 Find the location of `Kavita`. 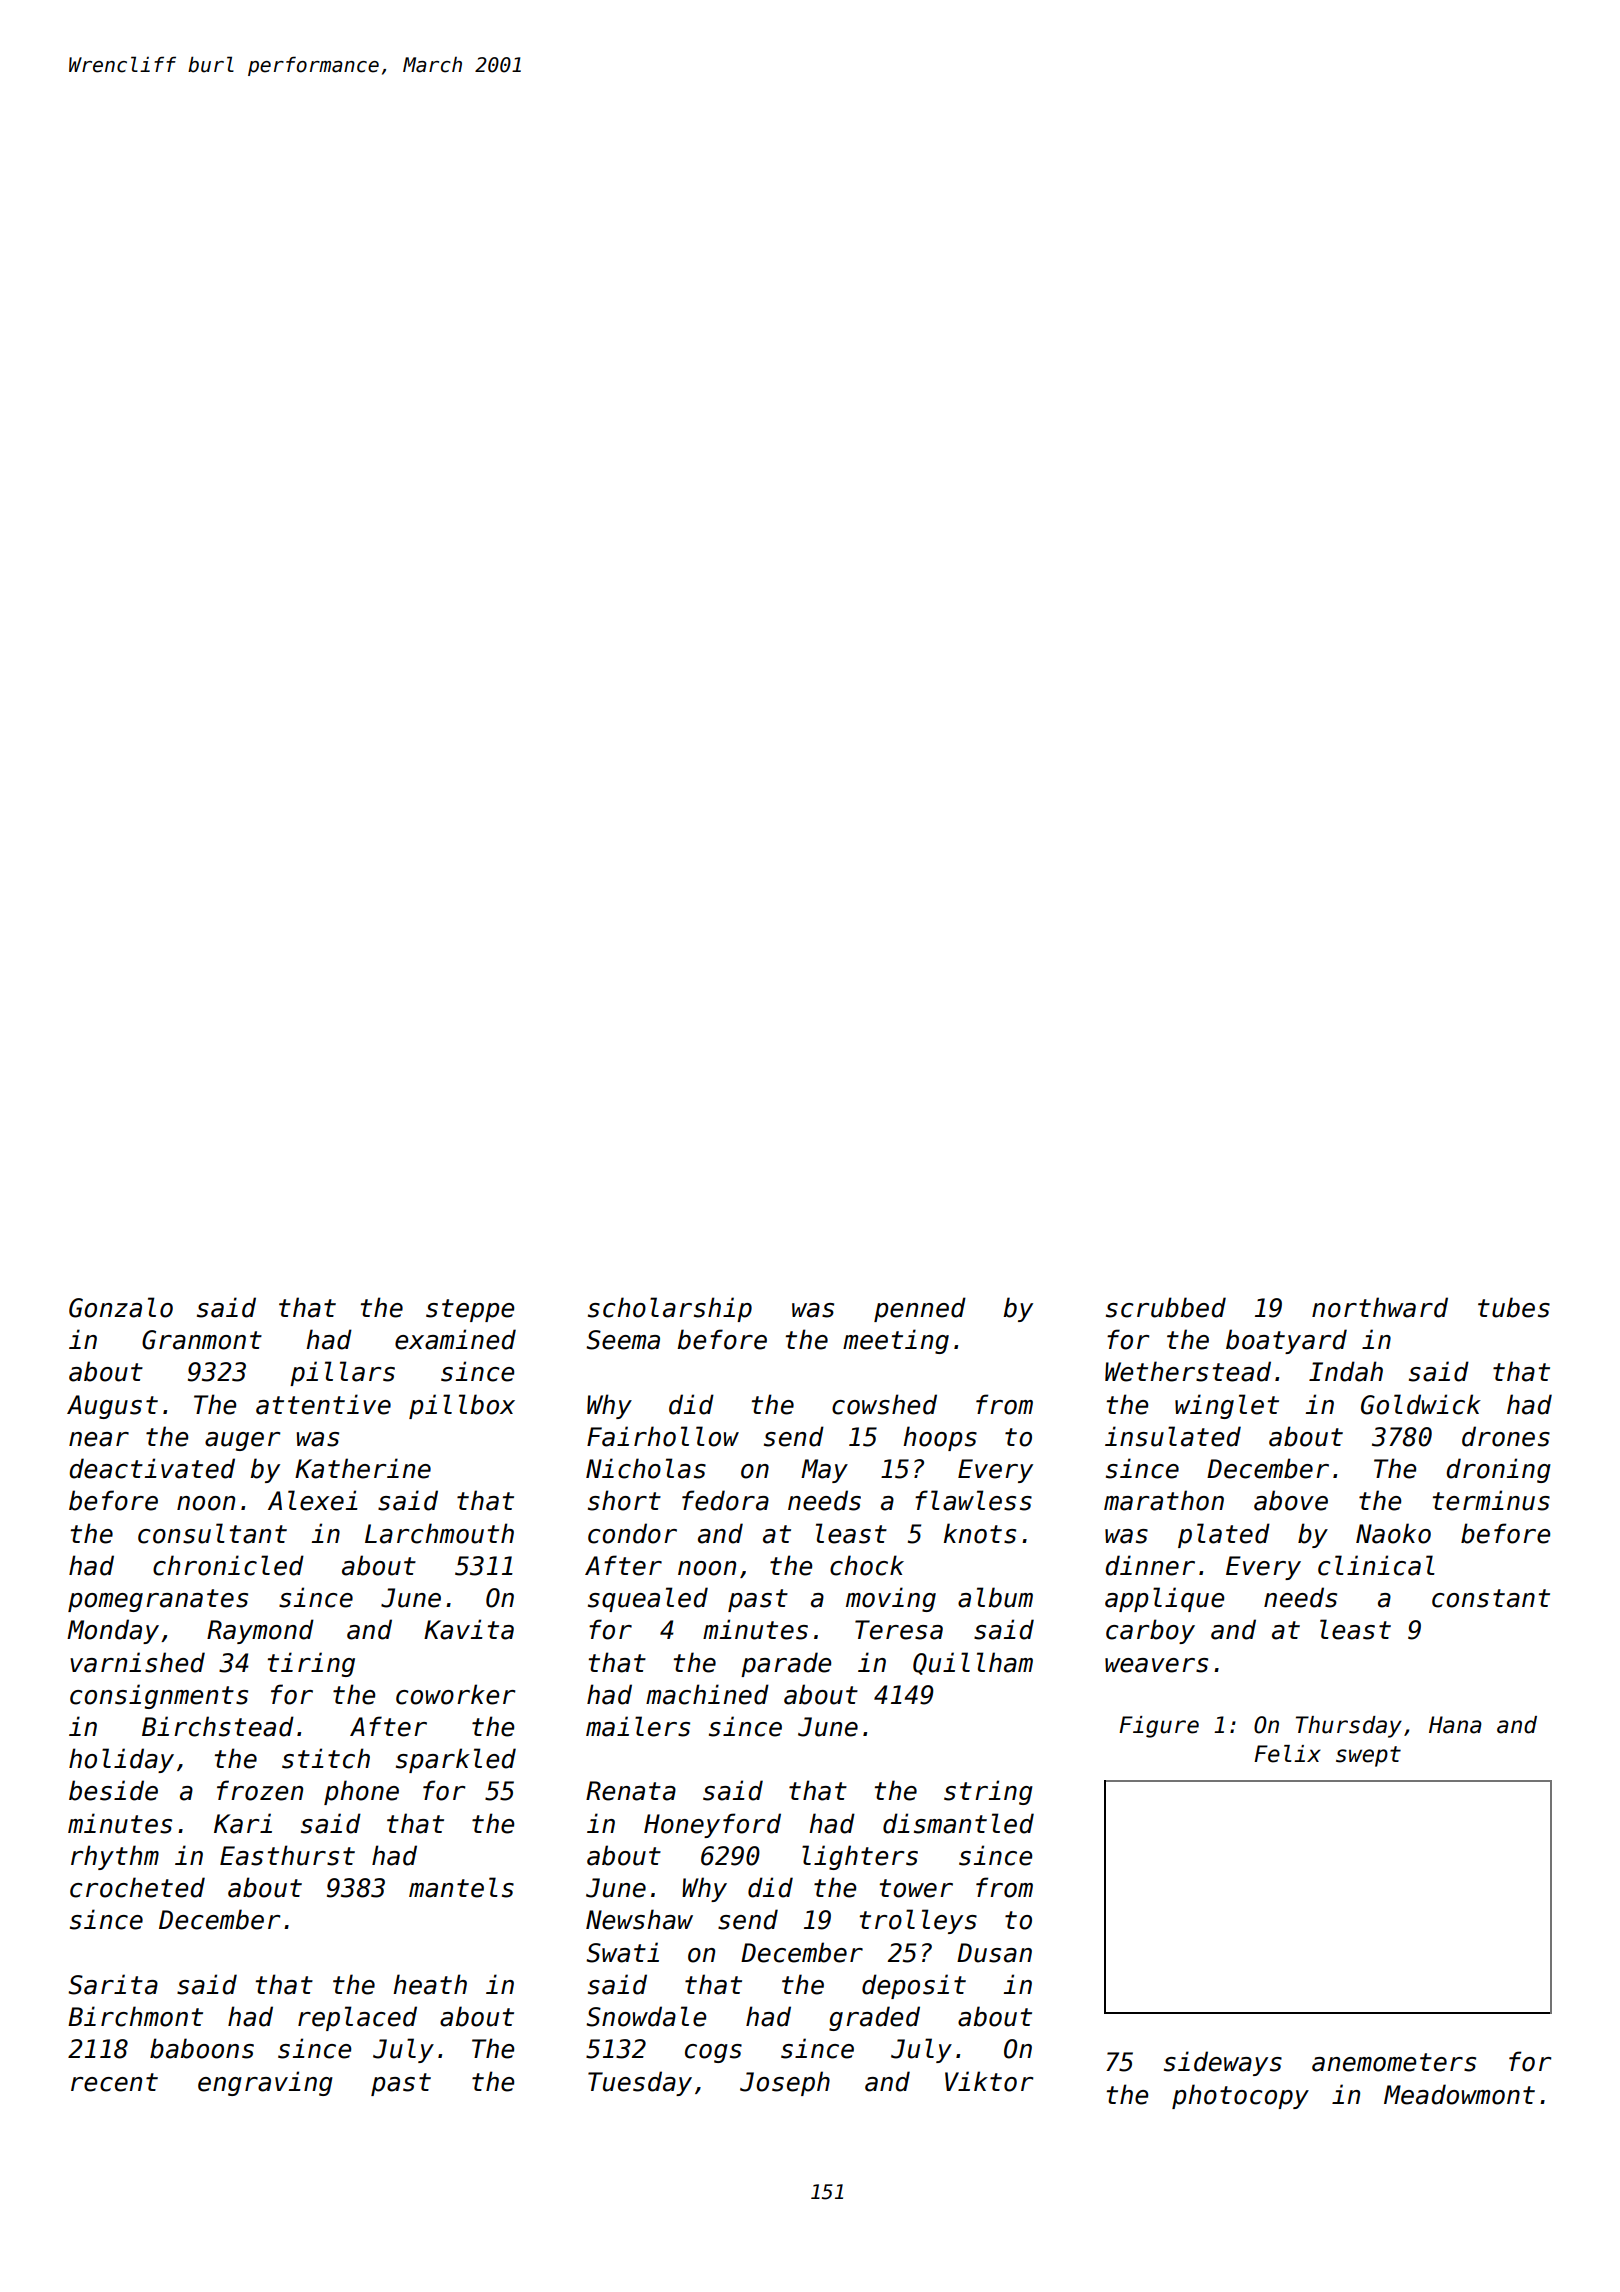

Kavita is located at coordinates (469, 1629).
